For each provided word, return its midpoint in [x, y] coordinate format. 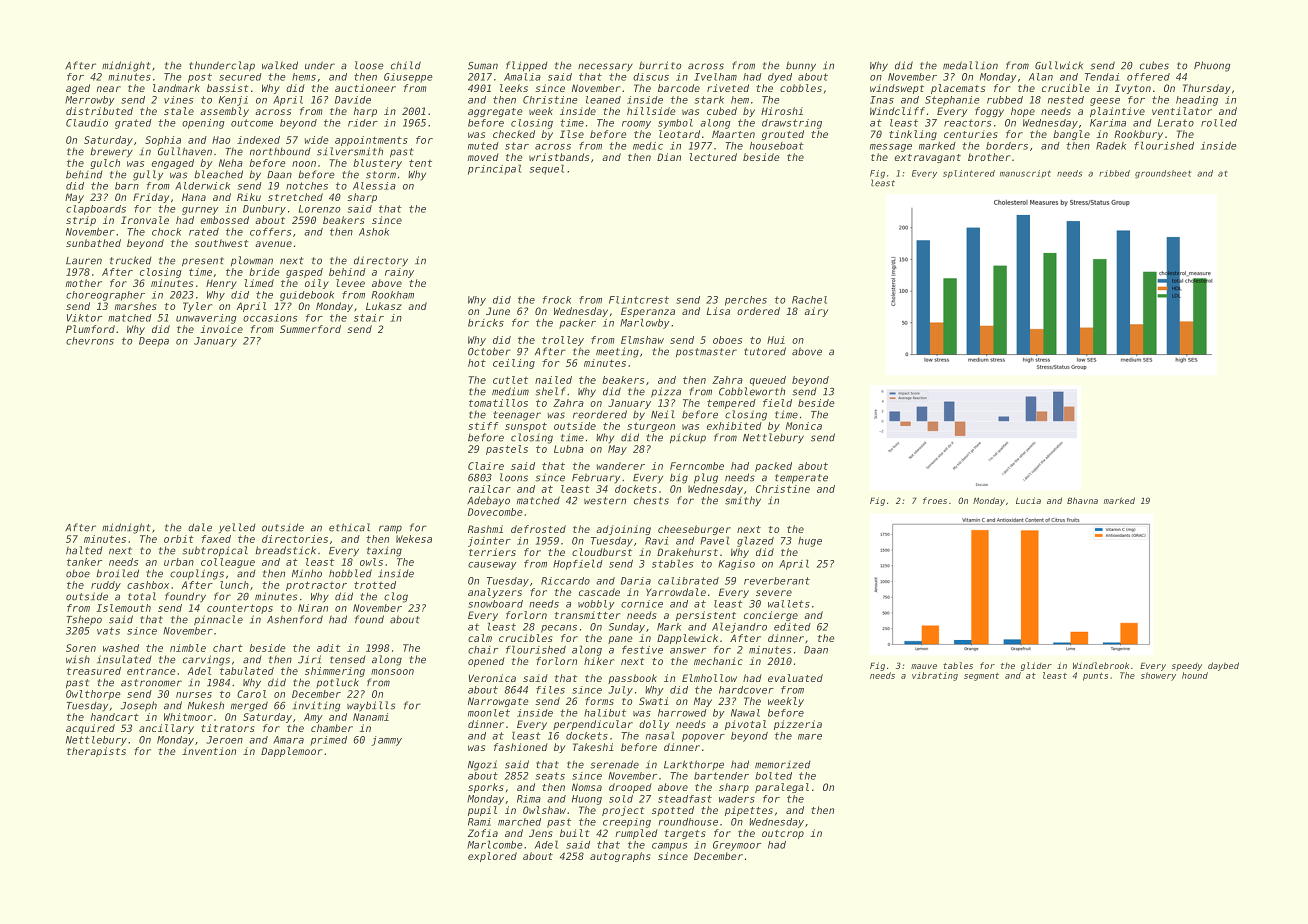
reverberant [777, 581]
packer [577, 324]
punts [1095, 677]
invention [209, 751]
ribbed [1114, 173]
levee [350, 283]
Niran [313, 608]
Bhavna [1082, 500]
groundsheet [1163, 174]
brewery [111, 152]
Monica [804, 426]
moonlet [489, 713]
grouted [783, 135]
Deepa [154, 342]
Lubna [569, 449]
